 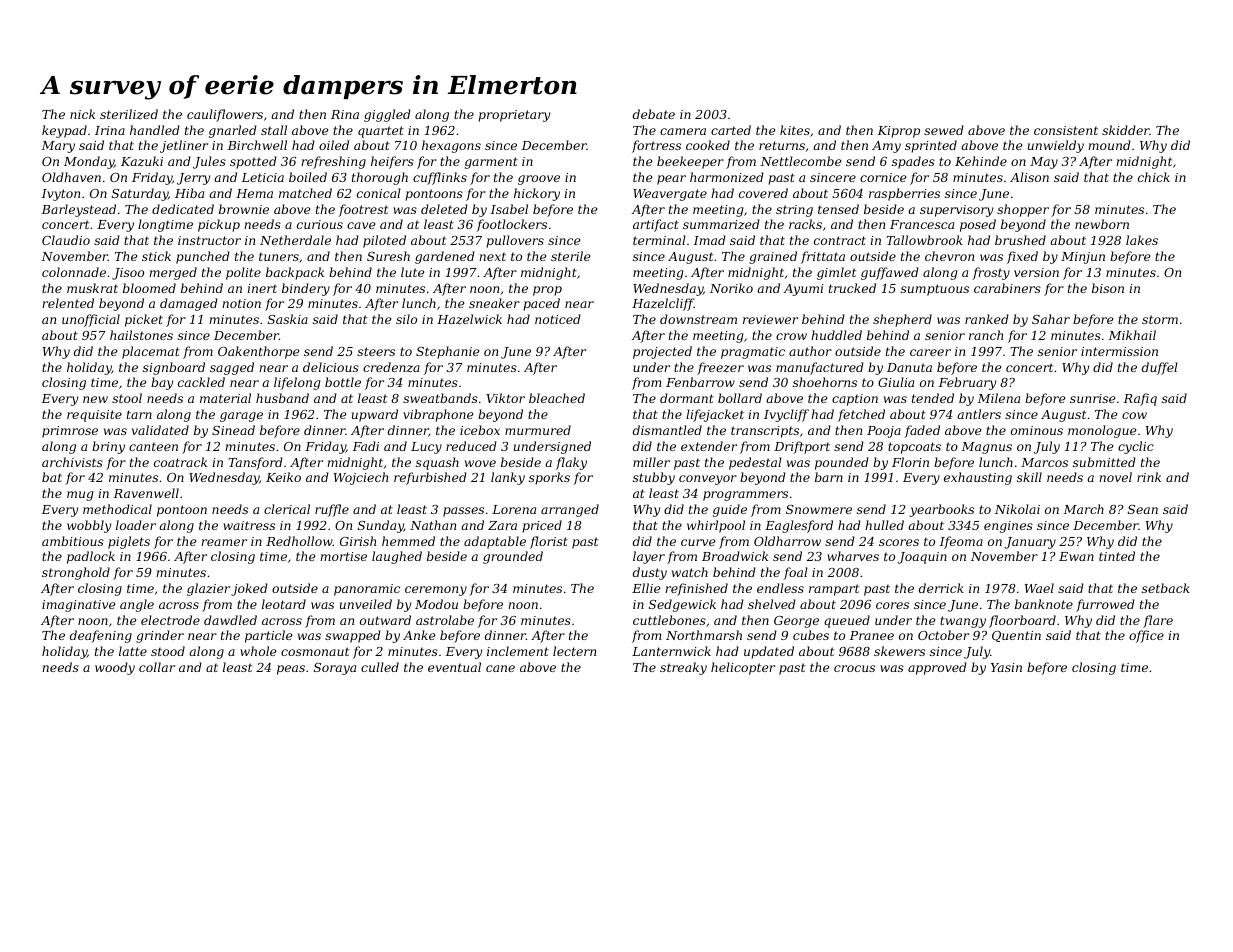 I want to click on Oakenthorpe, so click(x=258, y=352).
